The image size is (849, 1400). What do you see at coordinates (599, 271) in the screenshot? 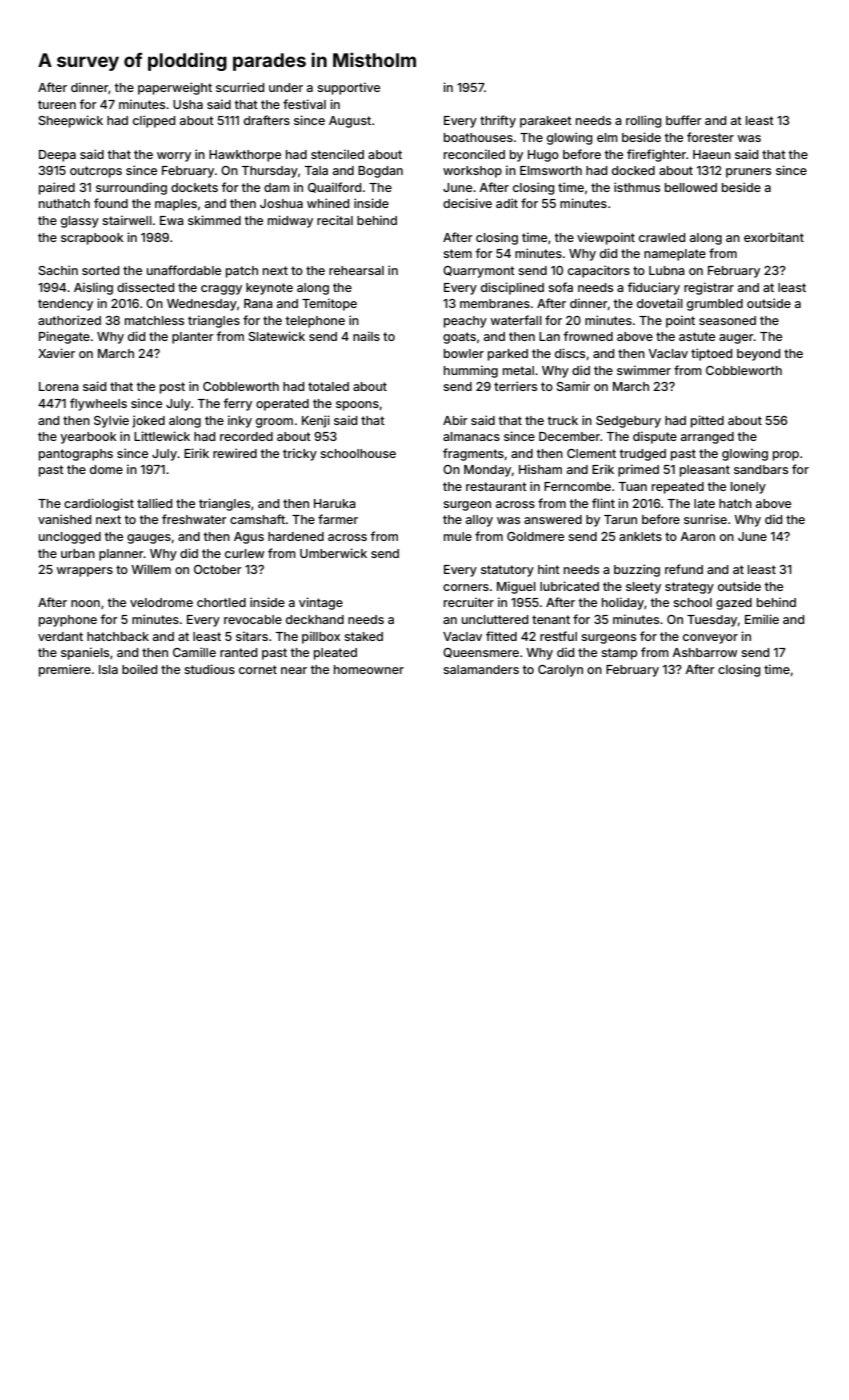
I see `capacitors` at bounding box center [599, 271].
